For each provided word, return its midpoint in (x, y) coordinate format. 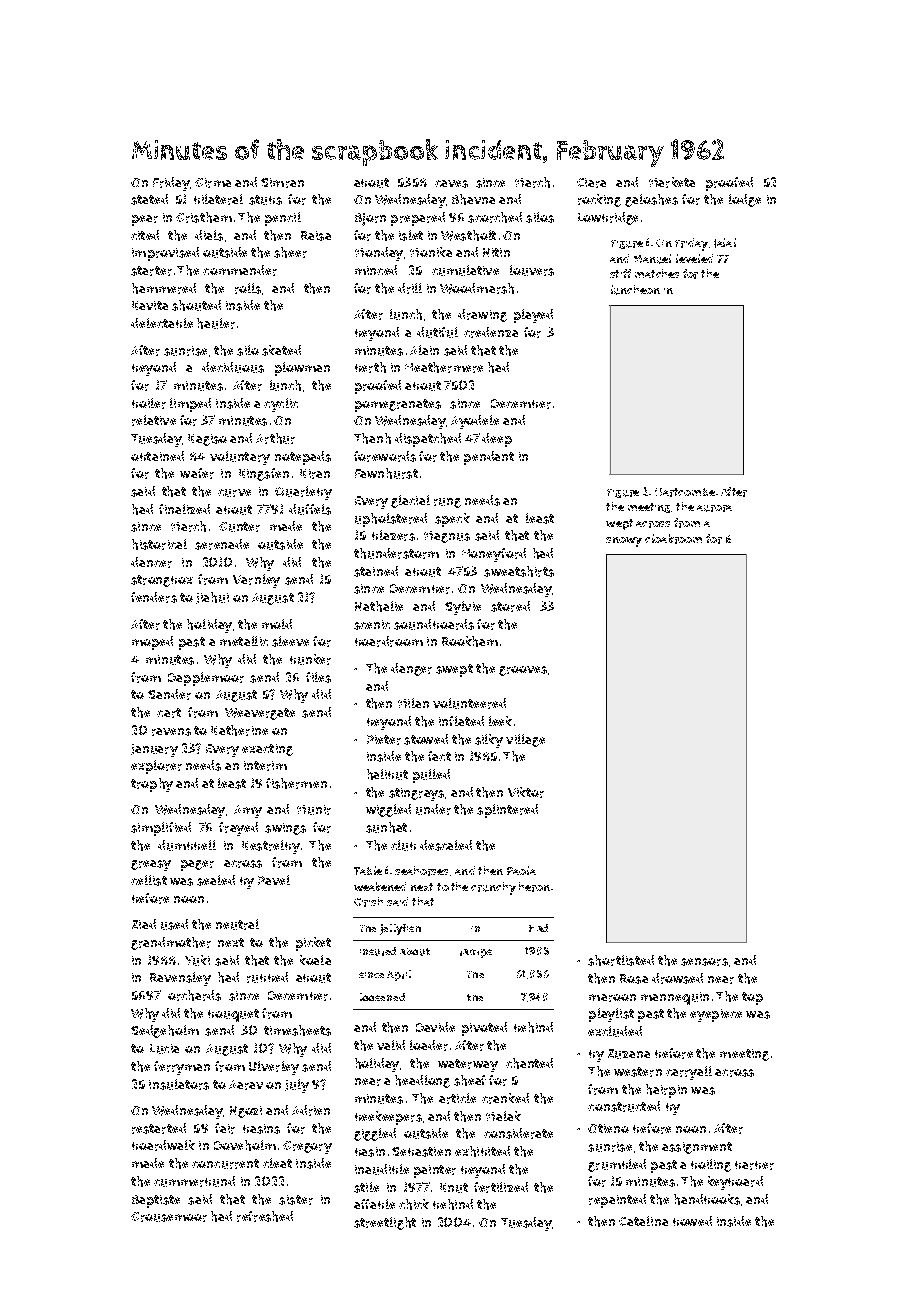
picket (313, 944)
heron (534, 887)
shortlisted (621, 960)
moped (152, 643)
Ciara (591, 183)
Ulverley (274, 1068)
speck (452, 520)
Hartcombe (685, 492)
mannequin (675, 998)
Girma (213, 183)
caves (451, 184)
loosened (382, 997)
